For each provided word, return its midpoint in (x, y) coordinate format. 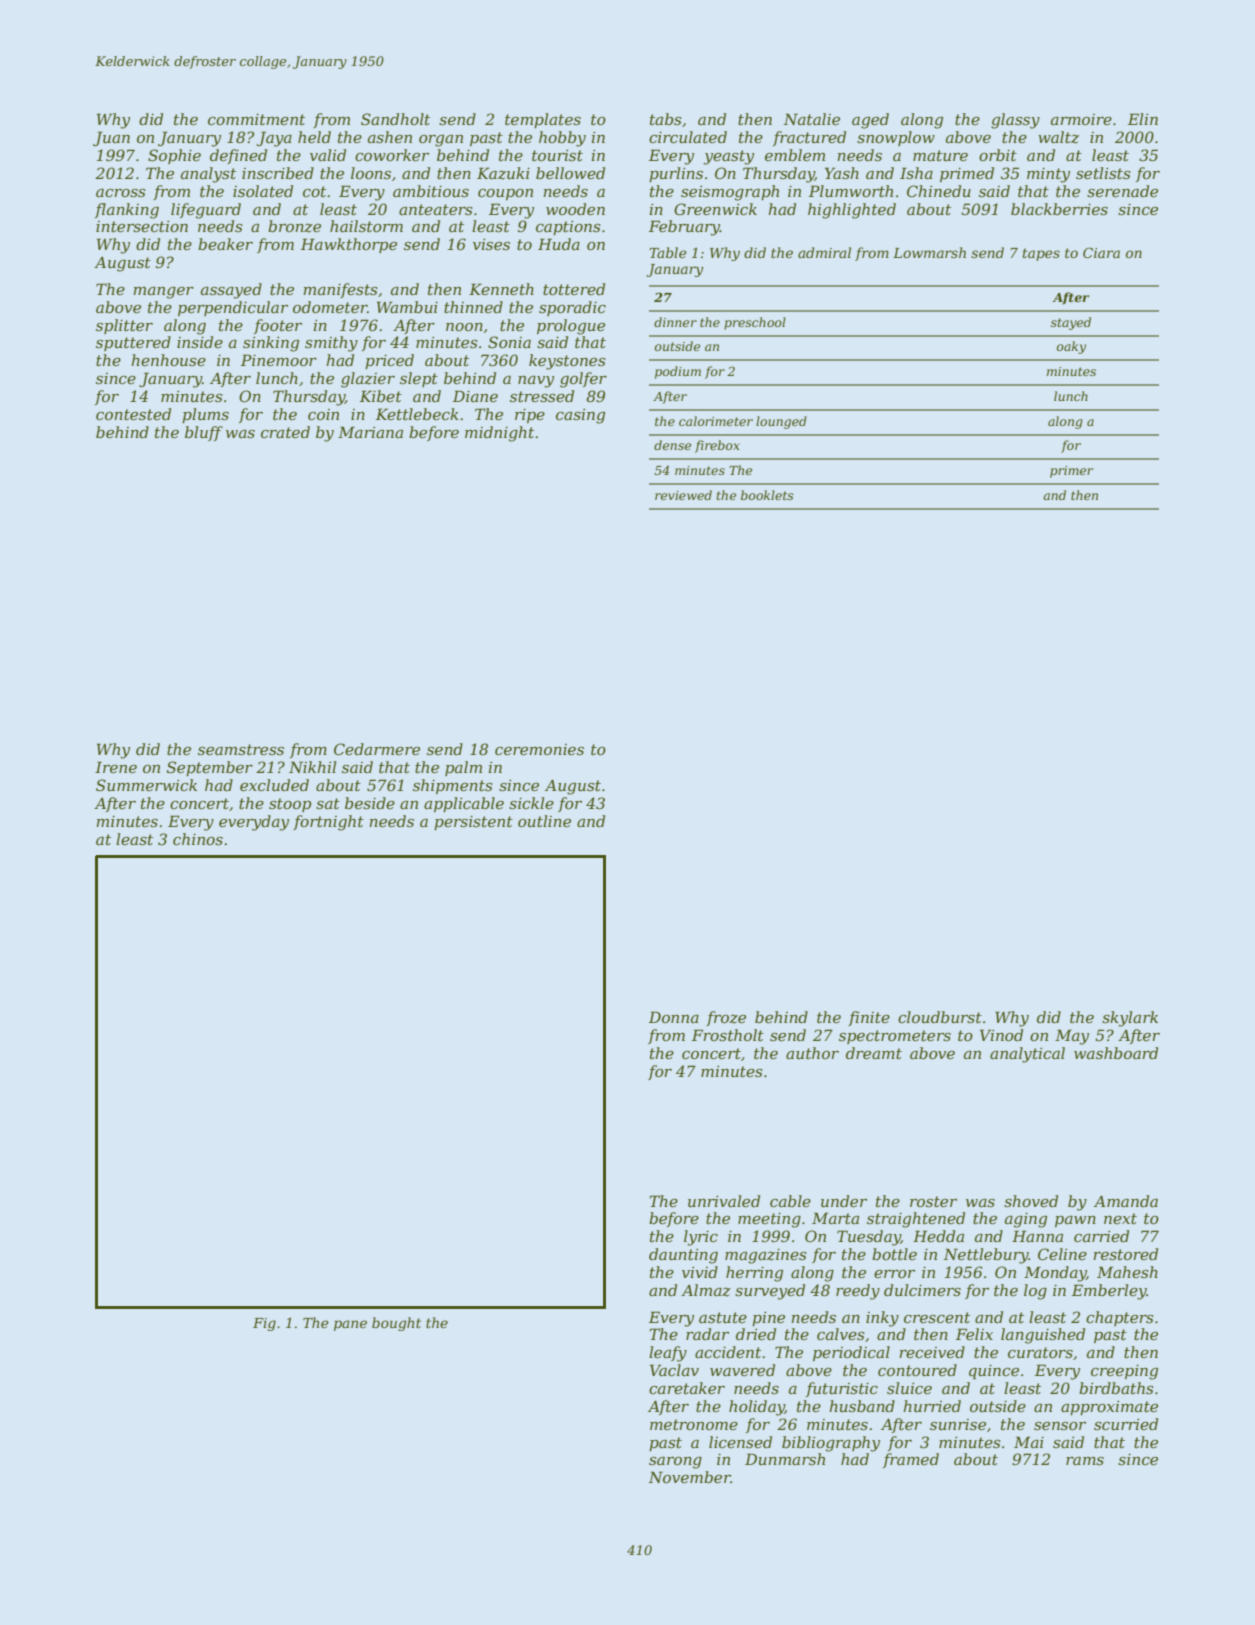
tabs (666, 119)
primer (1071, 472)
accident (728, 1352)
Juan (111, 138)
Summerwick (146, 785)
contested (133, 414)
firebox (717, 446)
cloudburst (940, 1017)
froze (726, 1018)
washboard (1116, 1053)
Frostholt (728, 1035)
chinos (198, 839)
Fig (264, 1324)
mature (940, 155)
